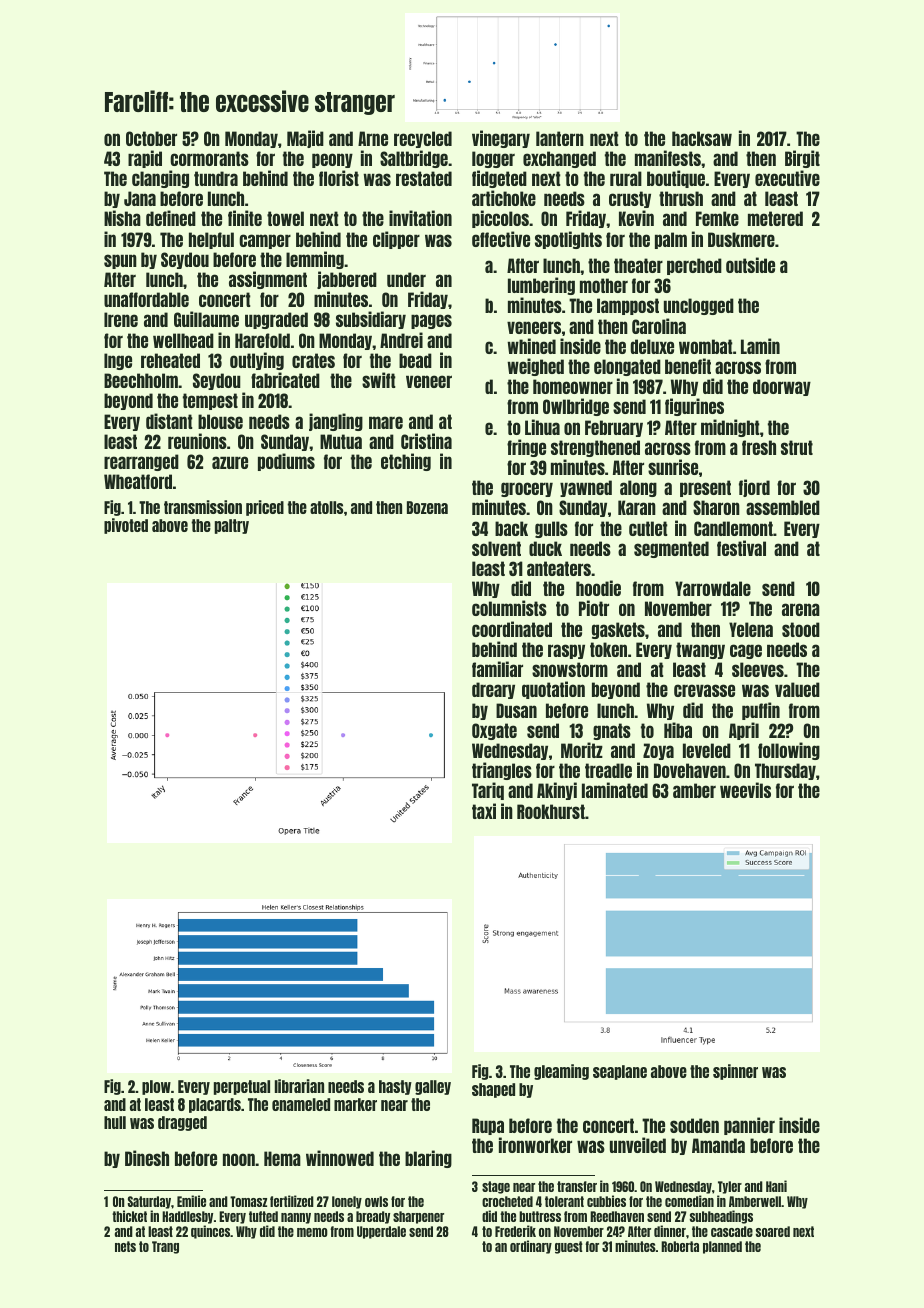  What do you see at coordinates (553, 690) in the screenshot?
I see `quotation` at bounding box center [553, 690].
